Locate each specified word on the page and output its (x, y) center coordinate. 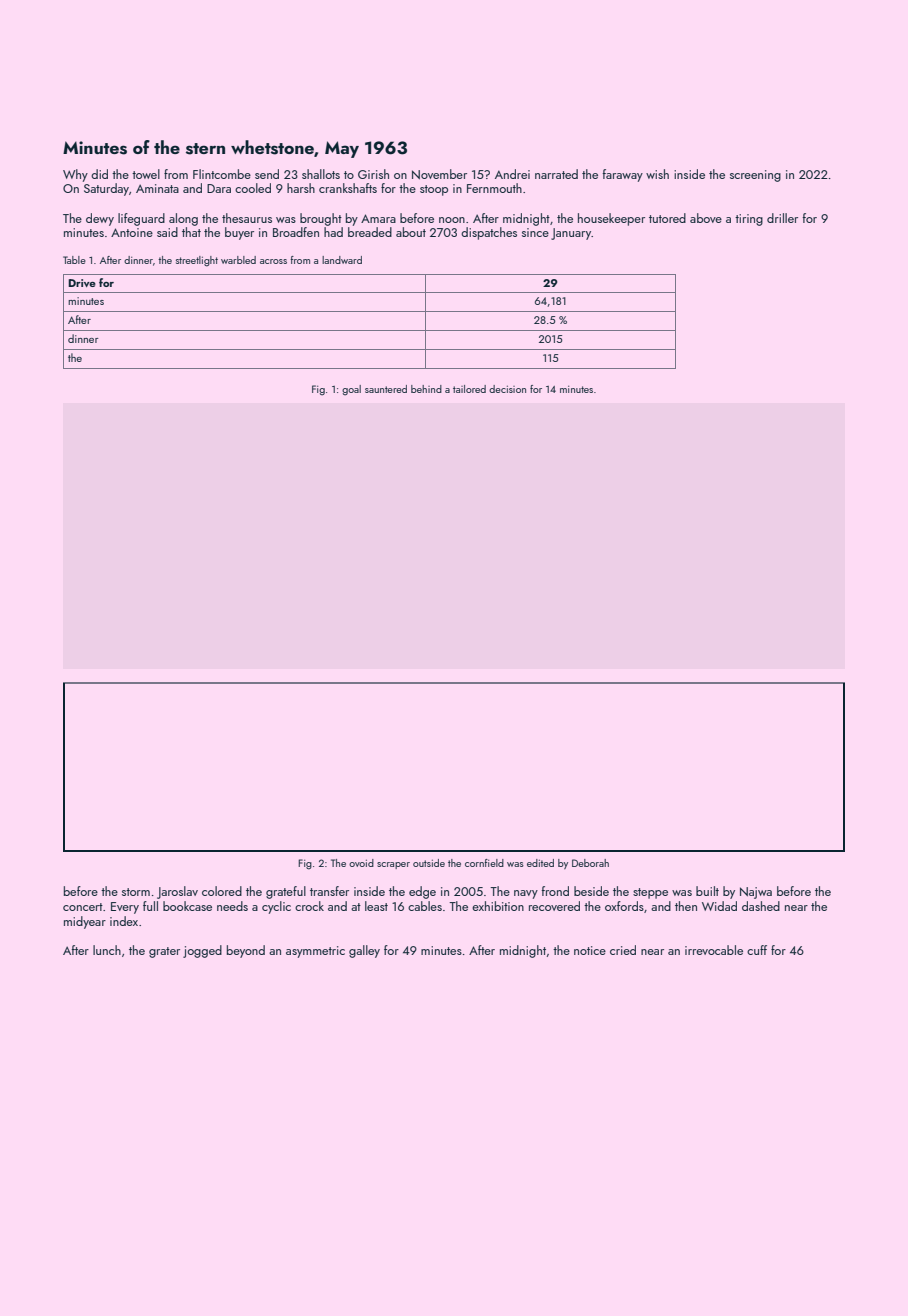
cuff (757, 950)
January (571, 234)
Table (74, 260)
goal (351, 390)
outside (429, 863)
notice (590, 950)
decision (507, 389)
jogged (202, 951)
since (535, 232)
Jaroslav (177, 892)
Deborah (590, 863)
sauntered (386, 389)
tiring (749, 220)
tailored (469, 389)
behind (426, 389)
